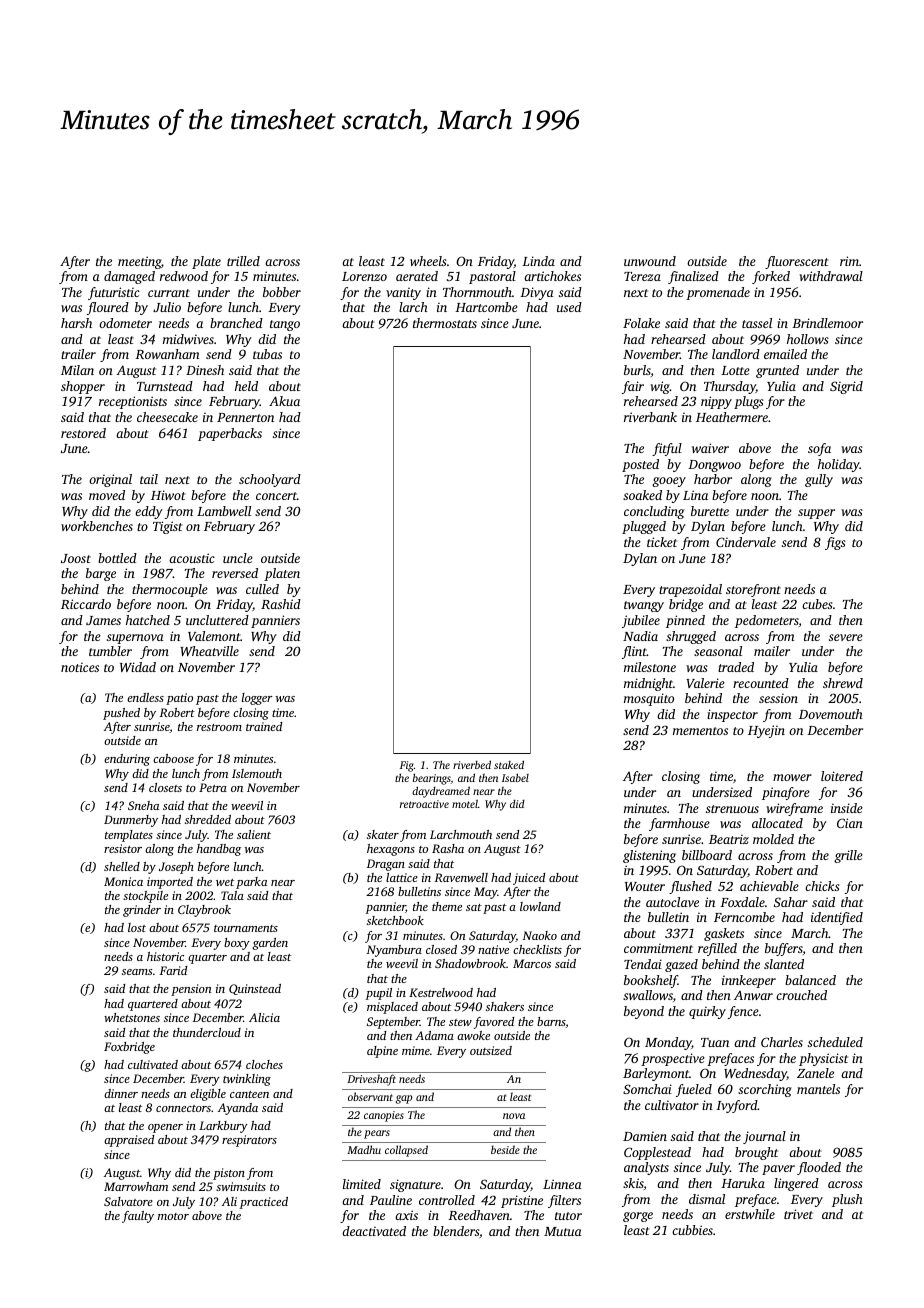 The image size is (924, 1308). Describe the element at coordinates (264, 1203) in the screenshot. I see `practiced` at that location.
